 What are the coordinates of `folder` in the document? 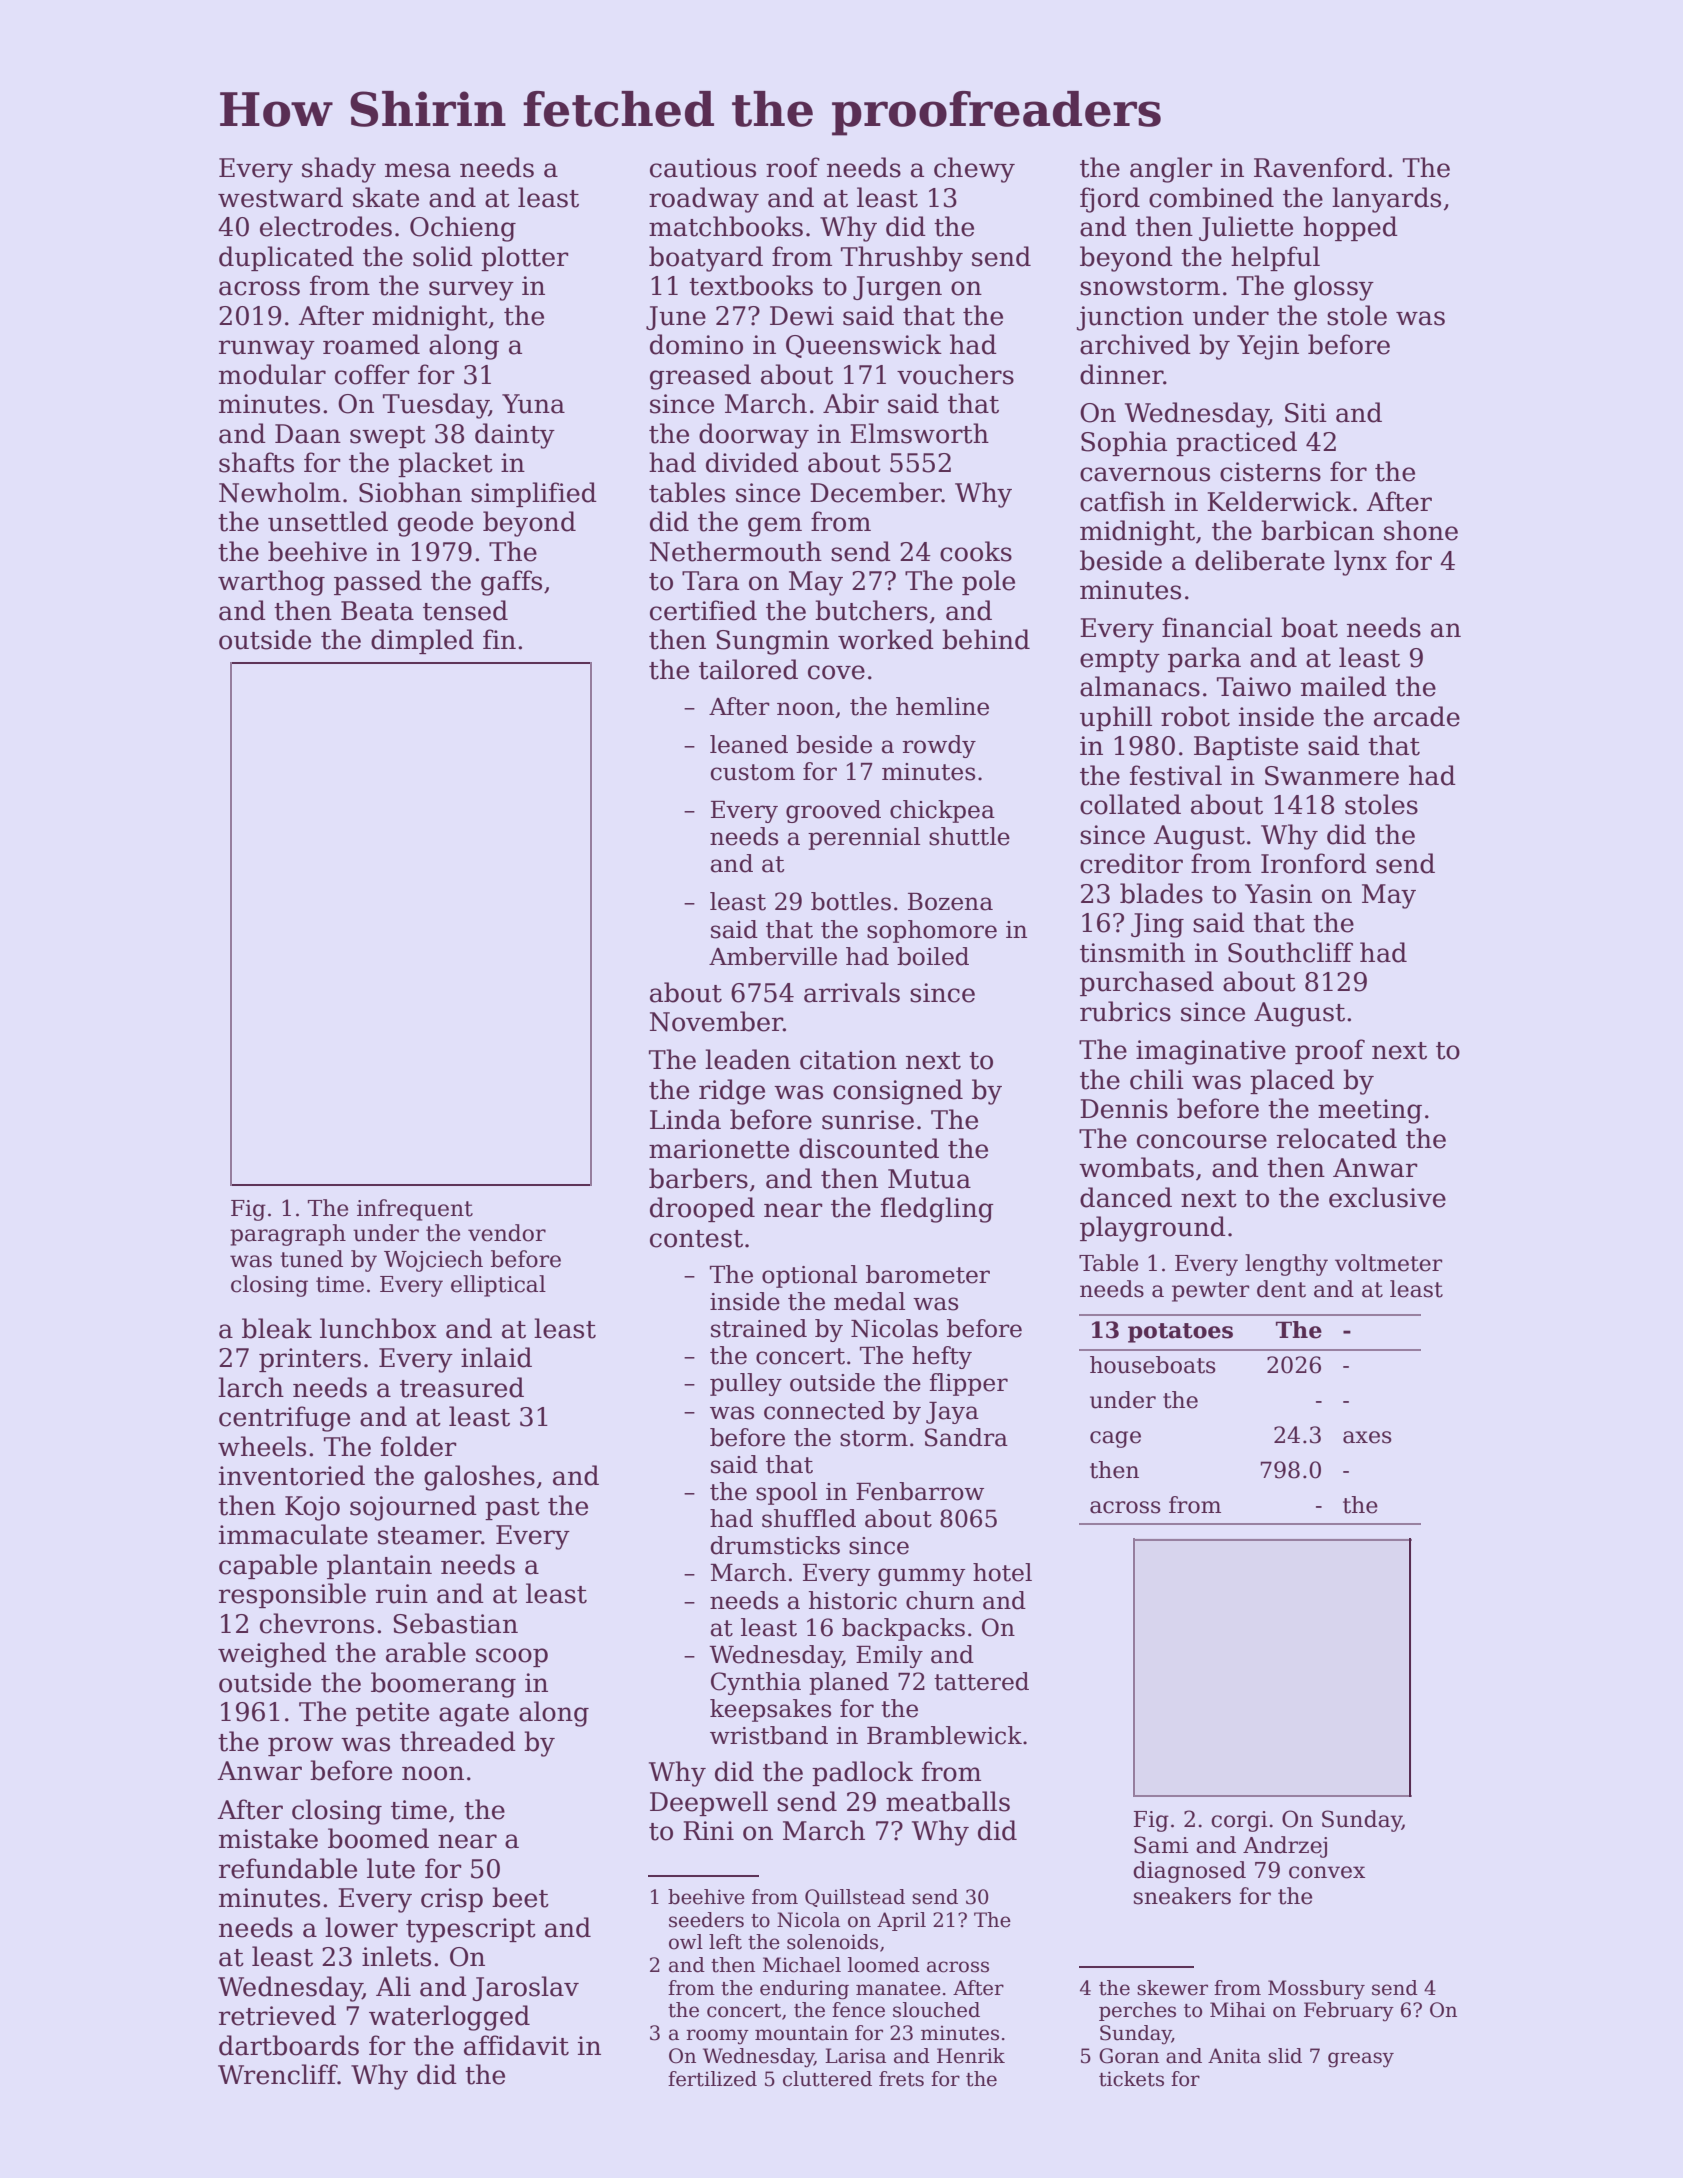 It's located at (419, 1446).
